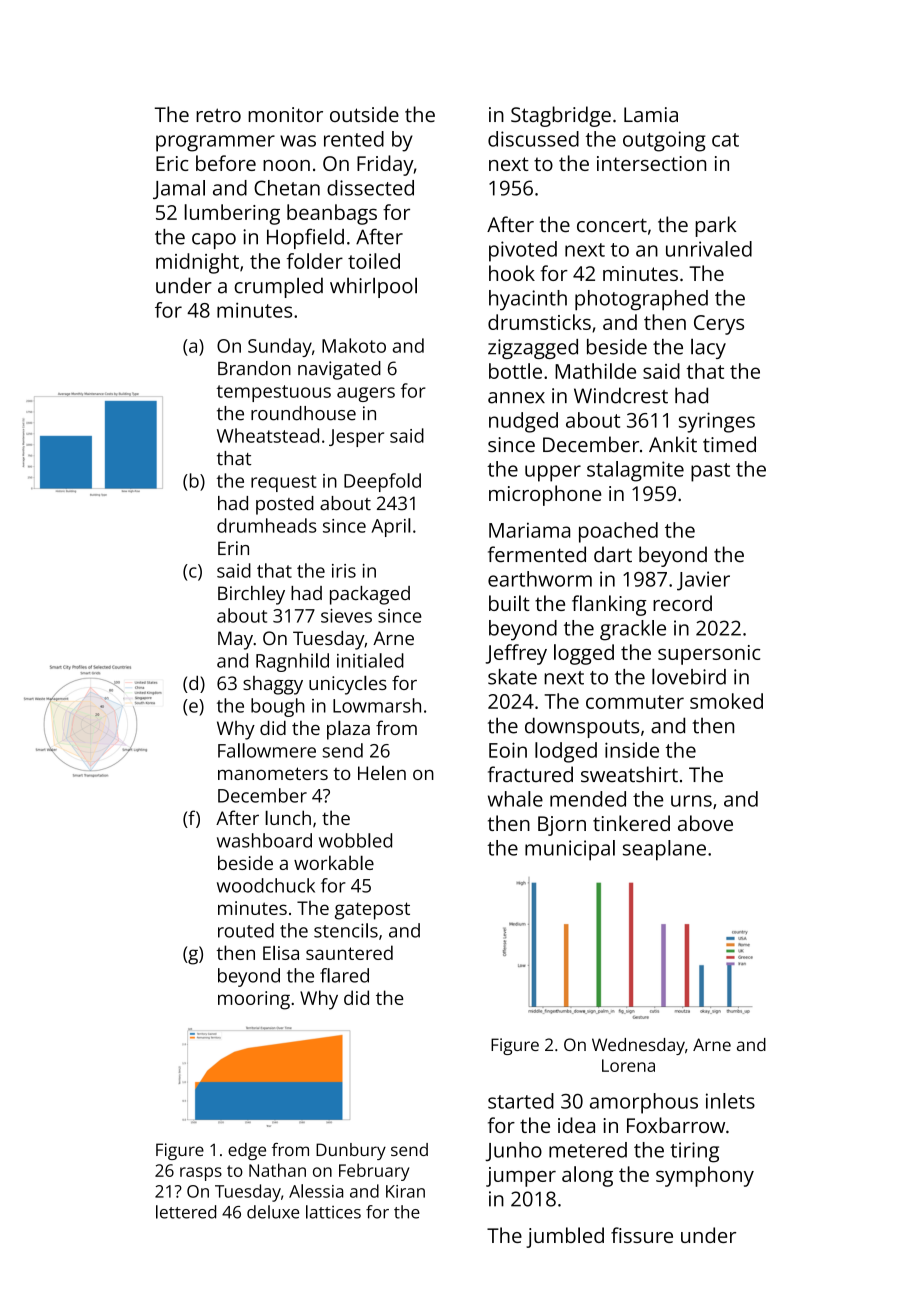 This screenshot has height=1311, width=924. I want to click on supersonic, so click(709, 655).
